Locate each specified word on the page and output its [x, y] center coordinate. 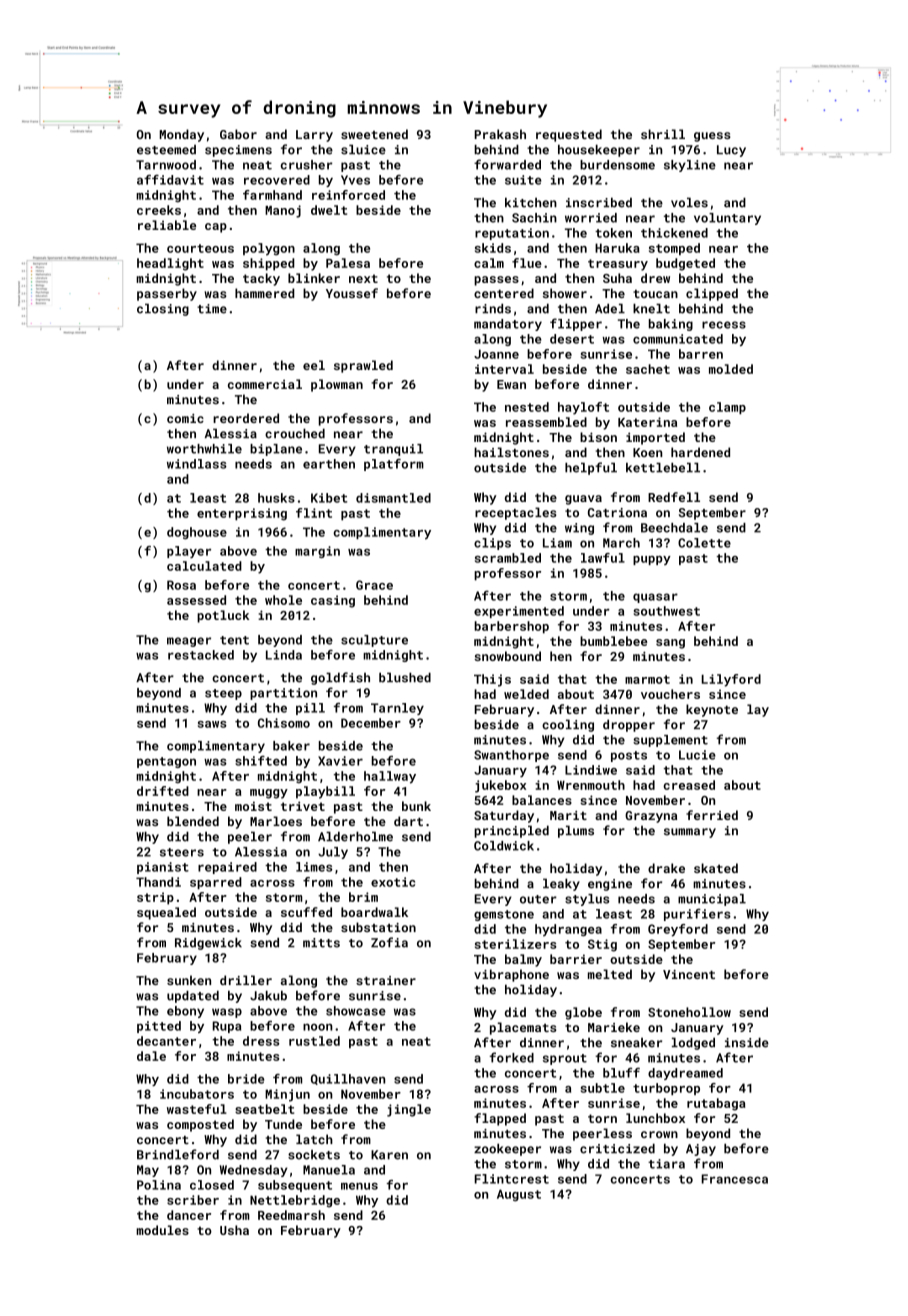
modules [162, 1230]
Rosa [181, 585]
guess [712, 137]
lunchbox [655, 1118]
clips [492, 544]
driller [246, 980]
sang [670, 644]
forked [512, 1057]
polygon [269, 249]
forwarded [507, 164]
